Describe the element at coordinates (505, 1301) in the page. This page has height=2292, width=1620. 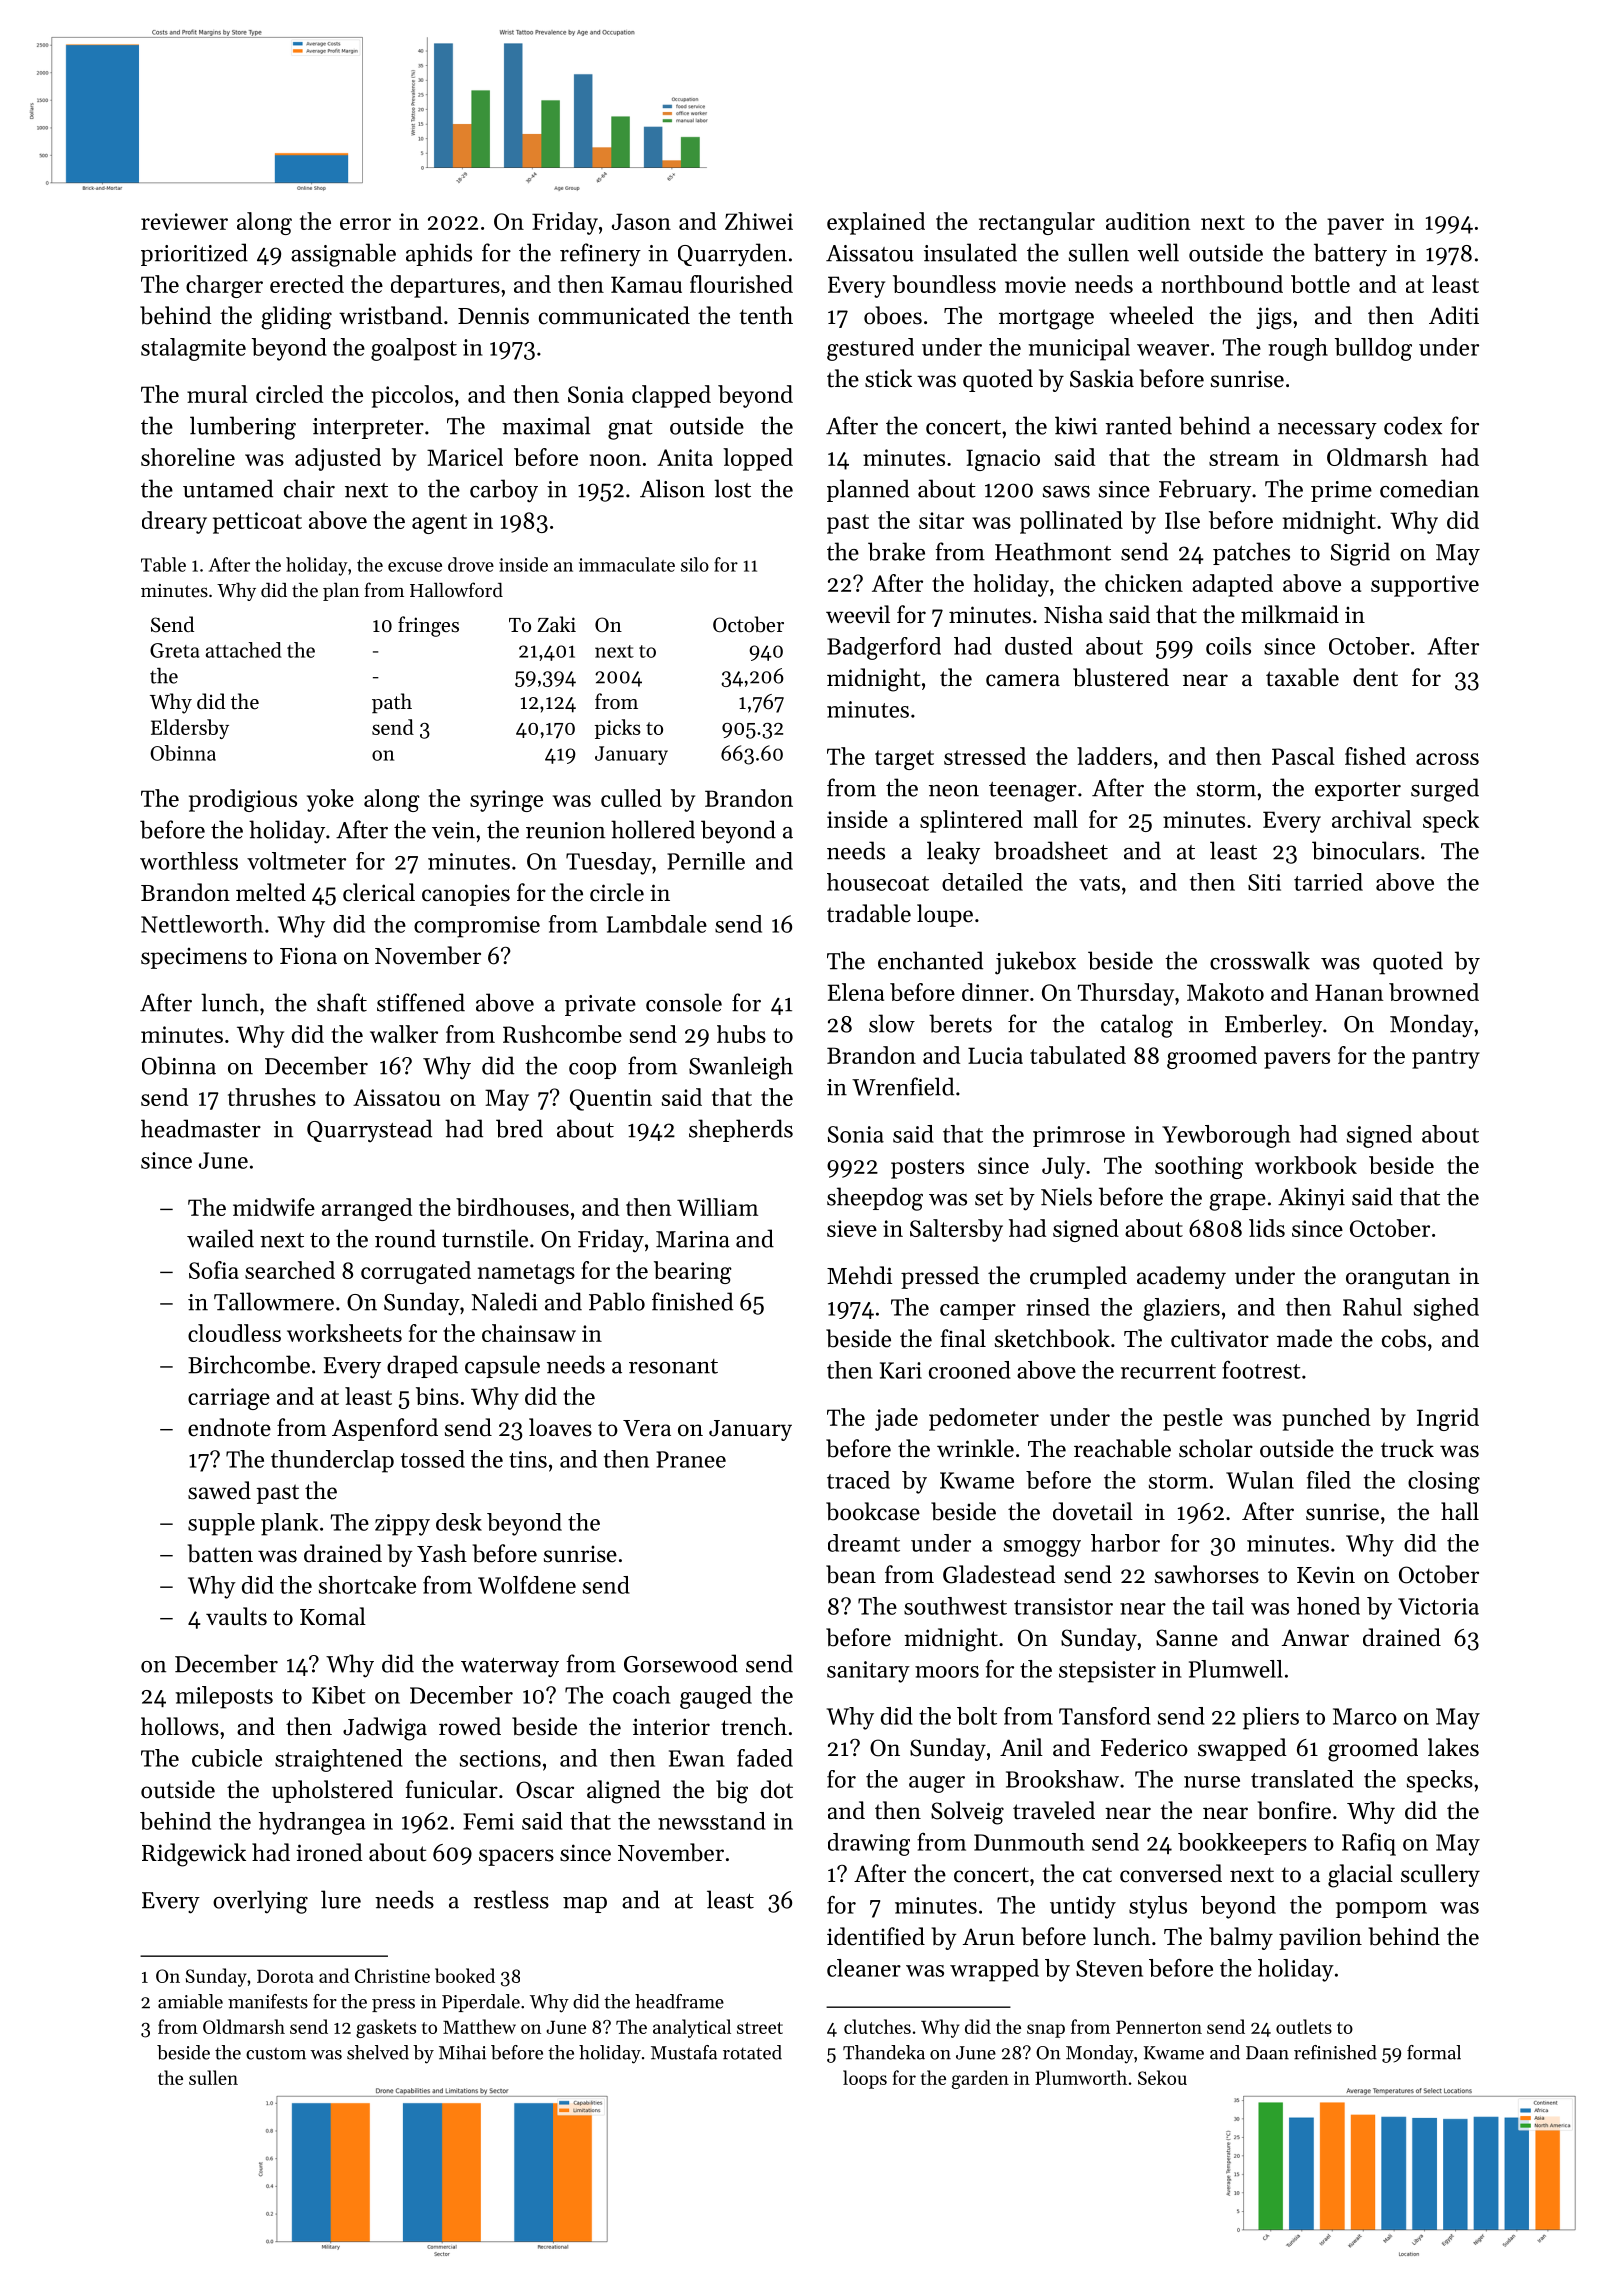
I see `Naledi` at that location.
